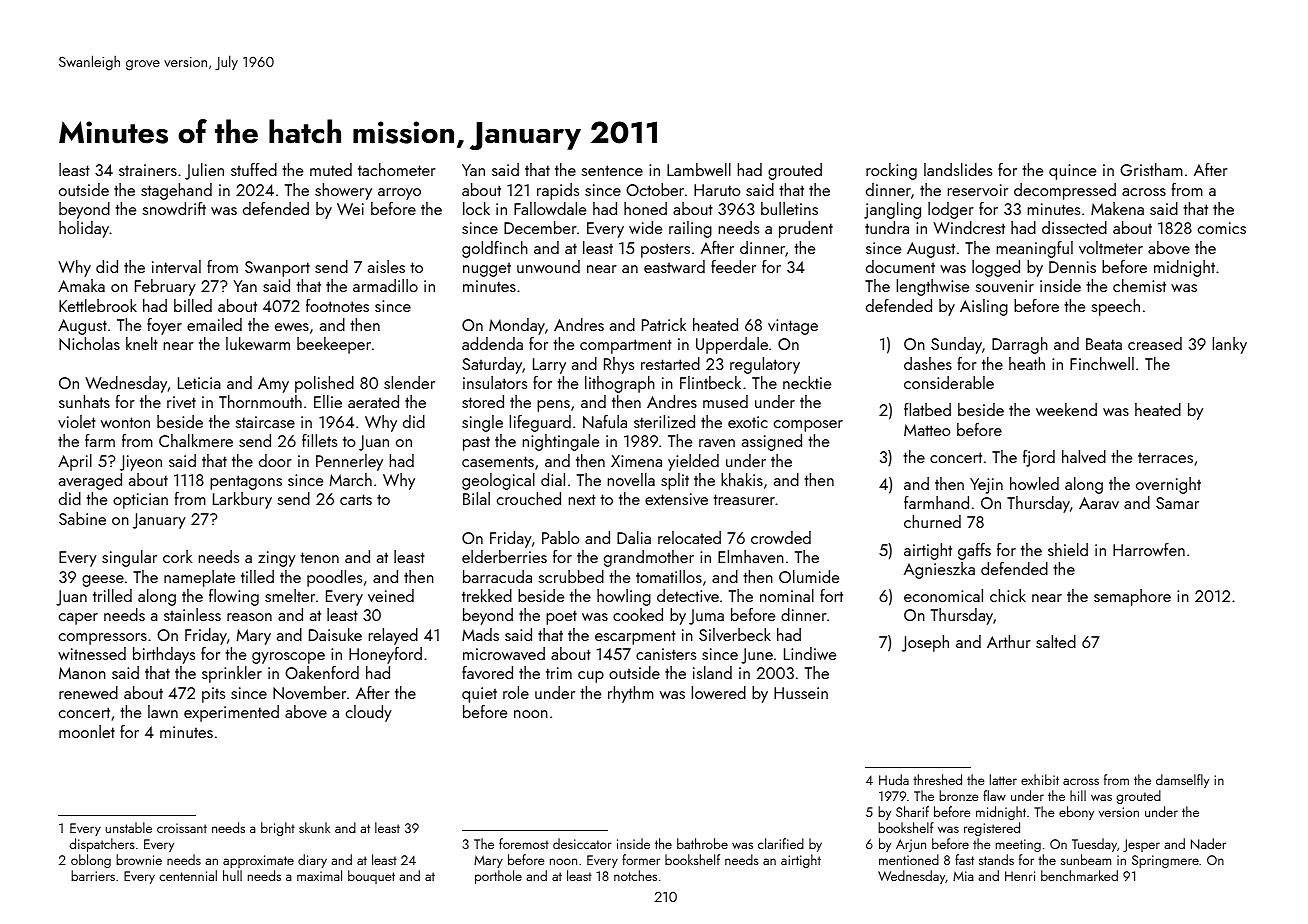  What do you see at coordinates (558, 191) in the screenshot?
I see `rapids` at bounding box center [558, 191].
